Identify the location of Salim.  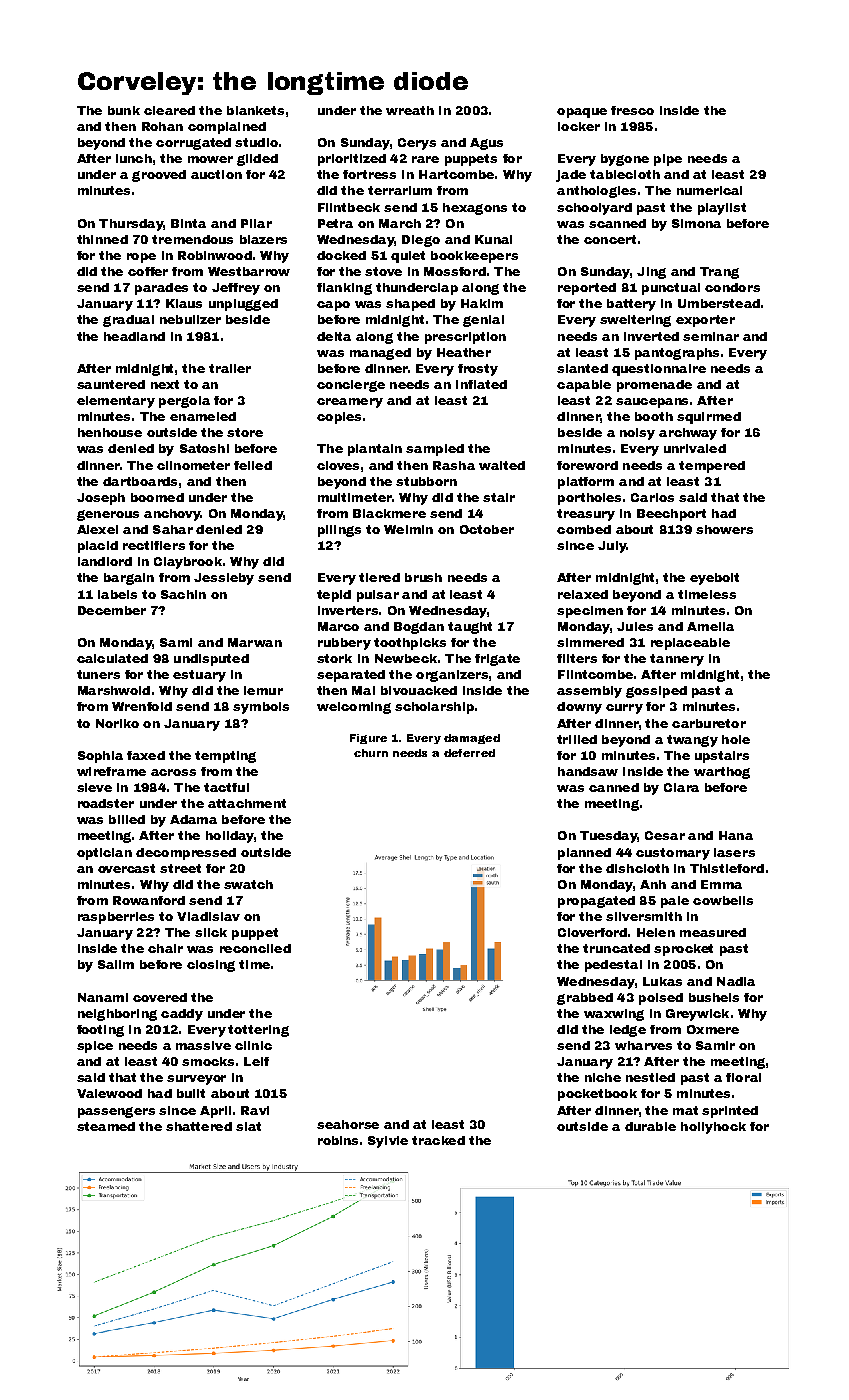
(116, 964).
